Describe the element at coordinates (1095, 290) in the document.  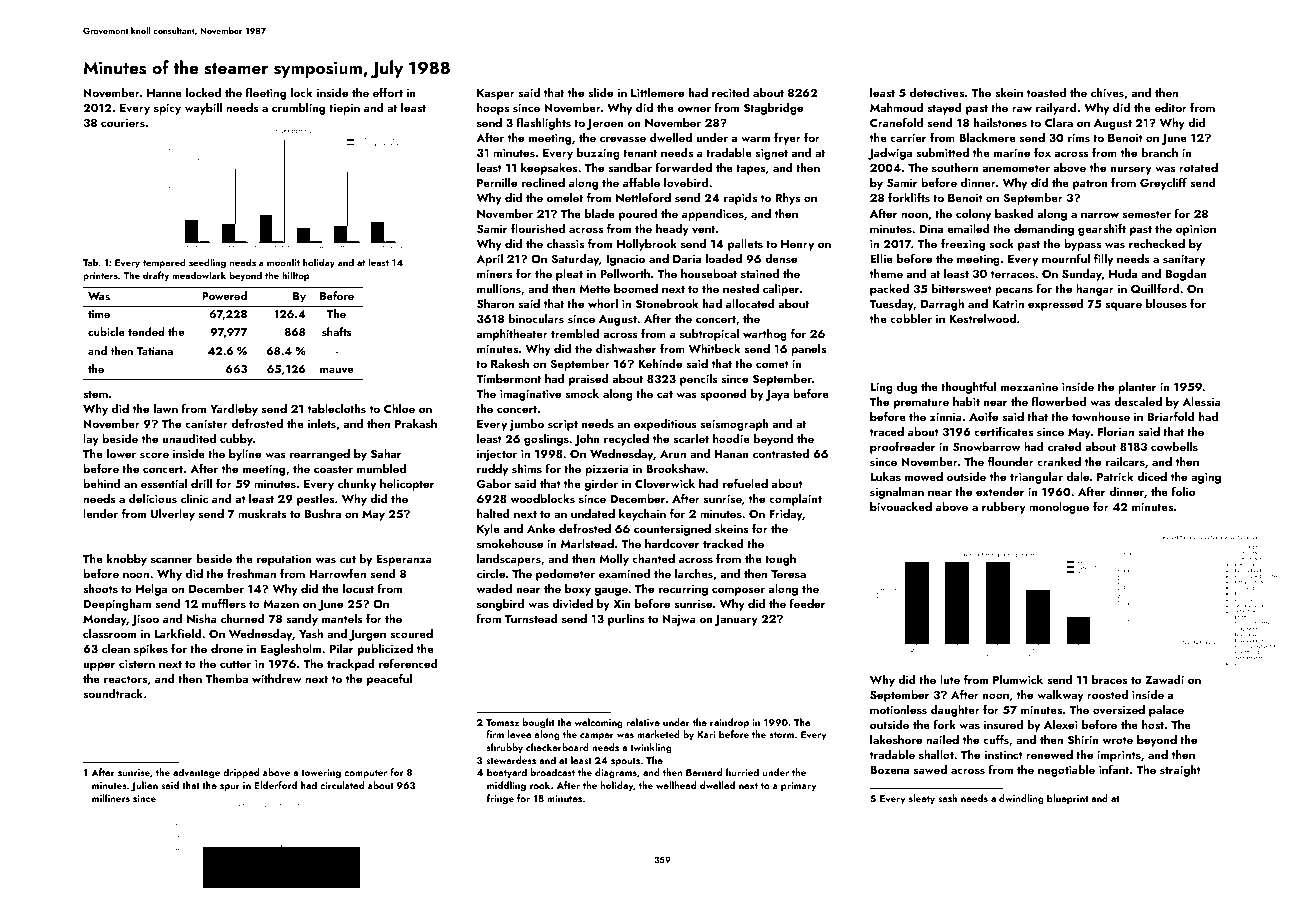
I see `hangar` at that location.
